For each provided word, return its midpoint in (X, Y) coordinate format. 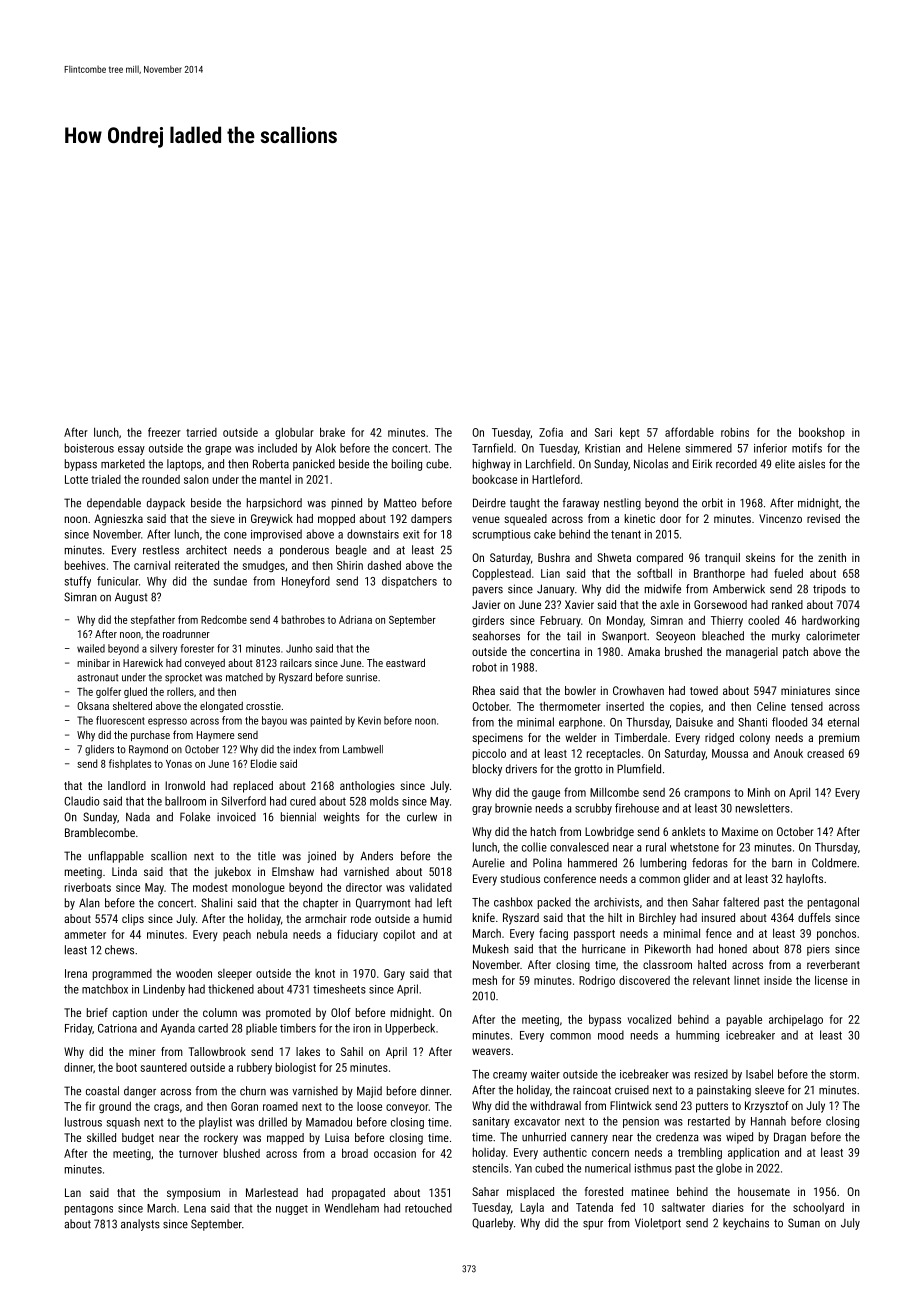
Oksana (93, 706)
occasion (395, 1153)
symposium (193, 1194)
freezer (164, 432)
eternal (843, 722)
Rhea (484, 690)
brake (332, 432)
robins (735, 432)
